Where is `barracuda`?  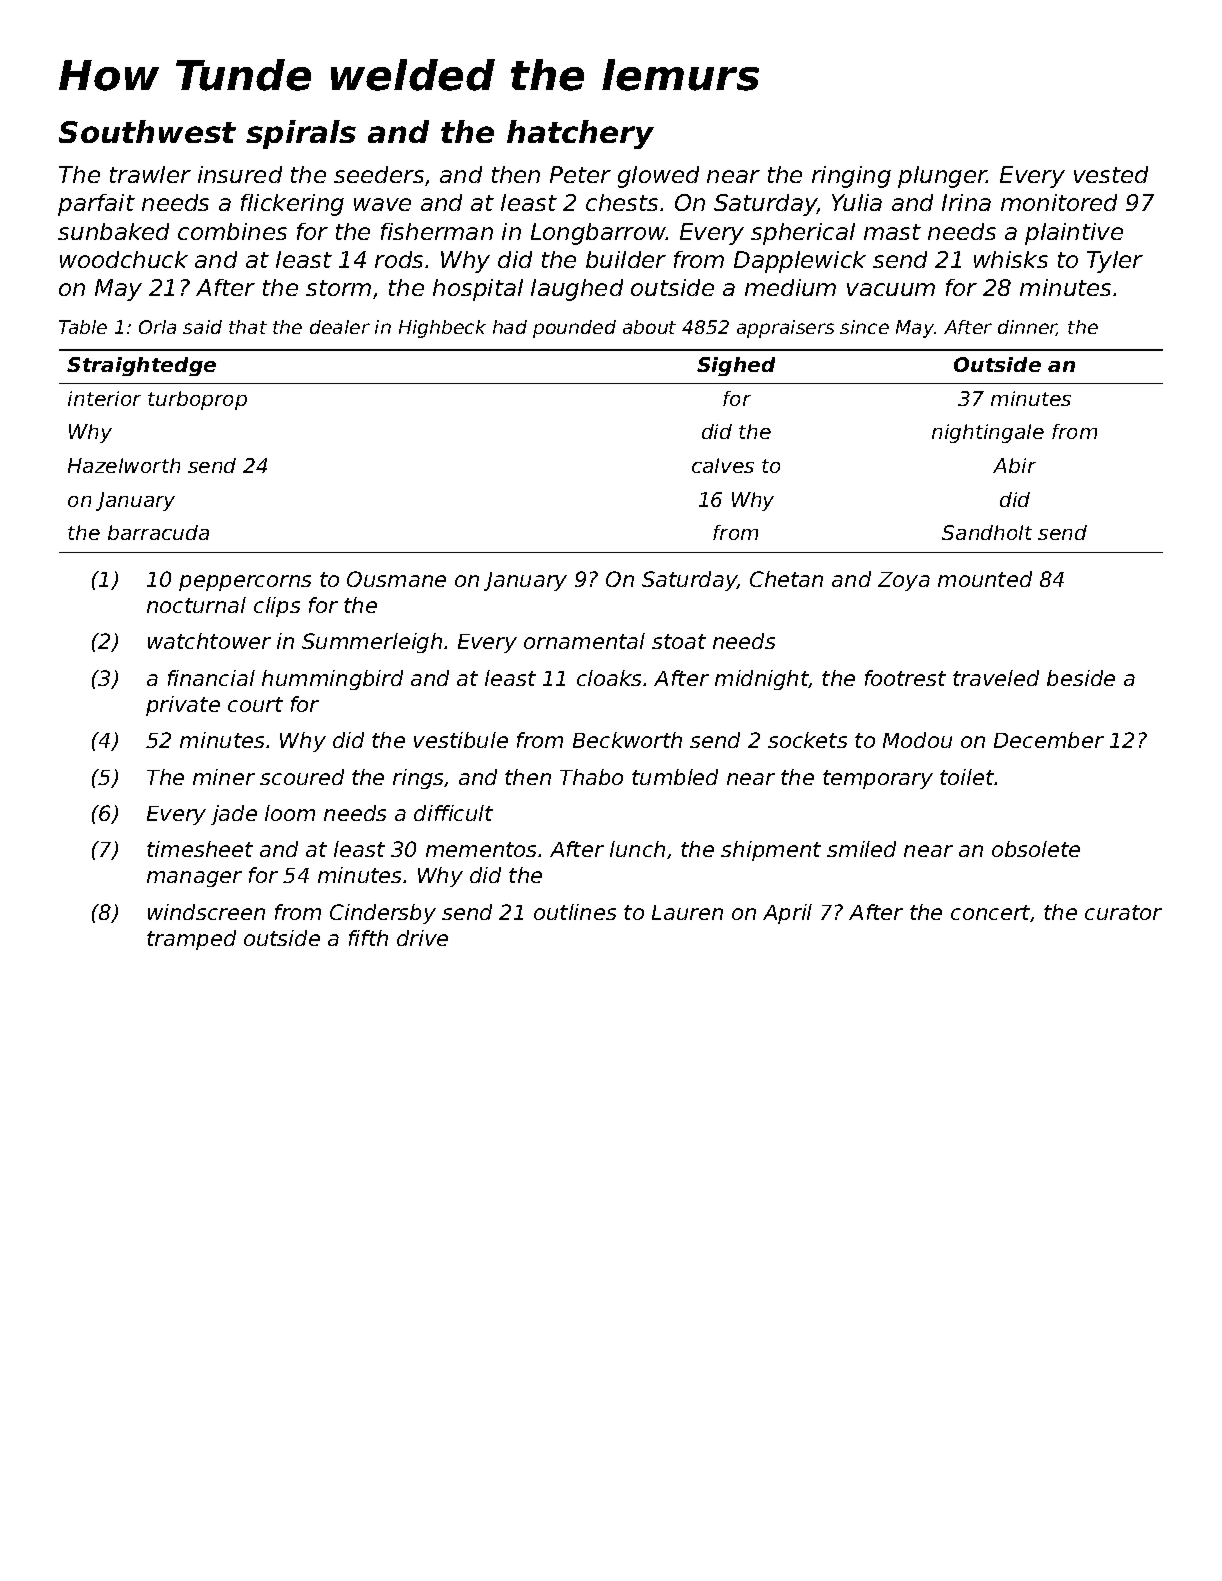 barracuda is located at coordinates (158, 532).
